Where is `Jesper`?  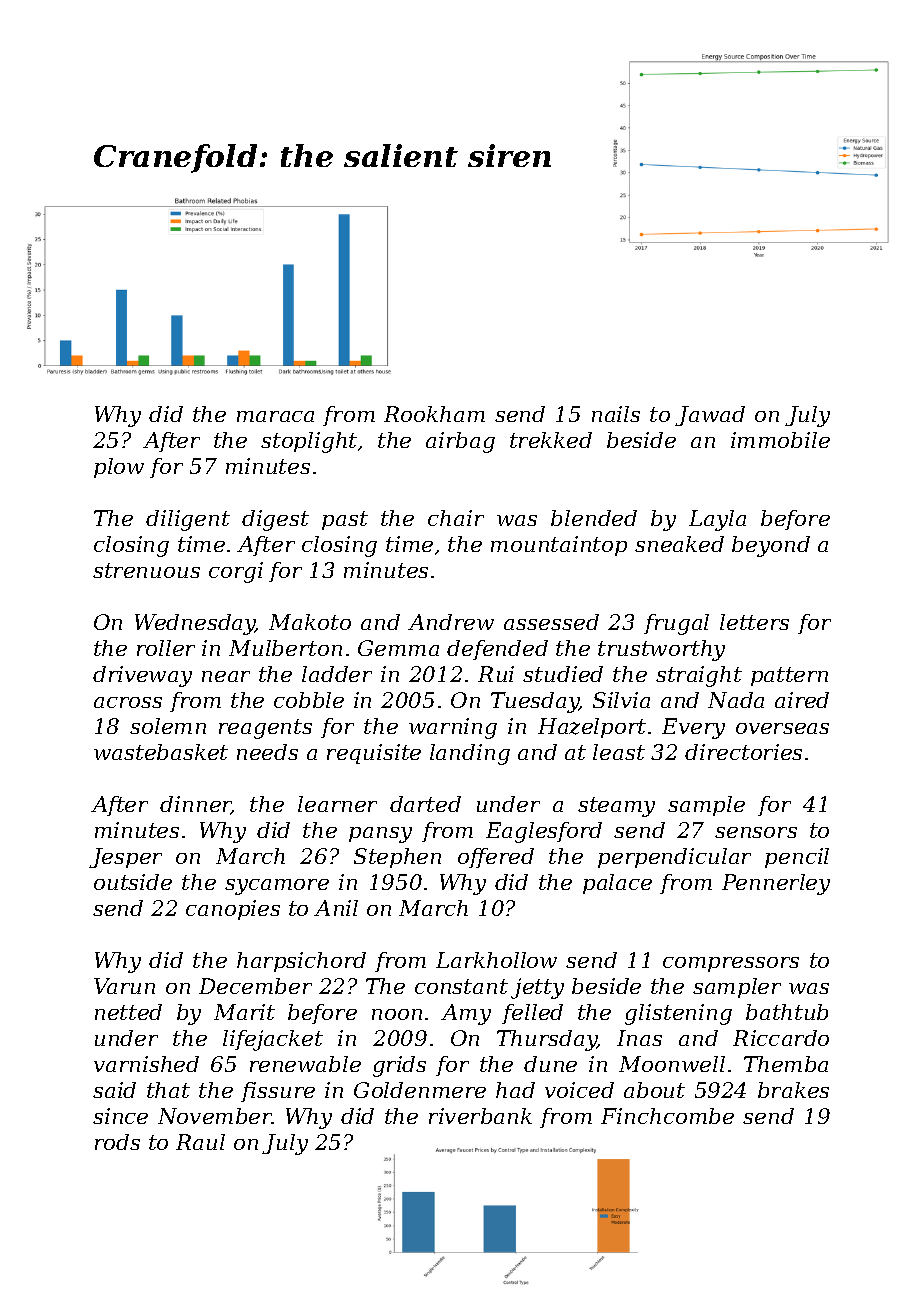 Jesper is located at coordinates (125, 858).
